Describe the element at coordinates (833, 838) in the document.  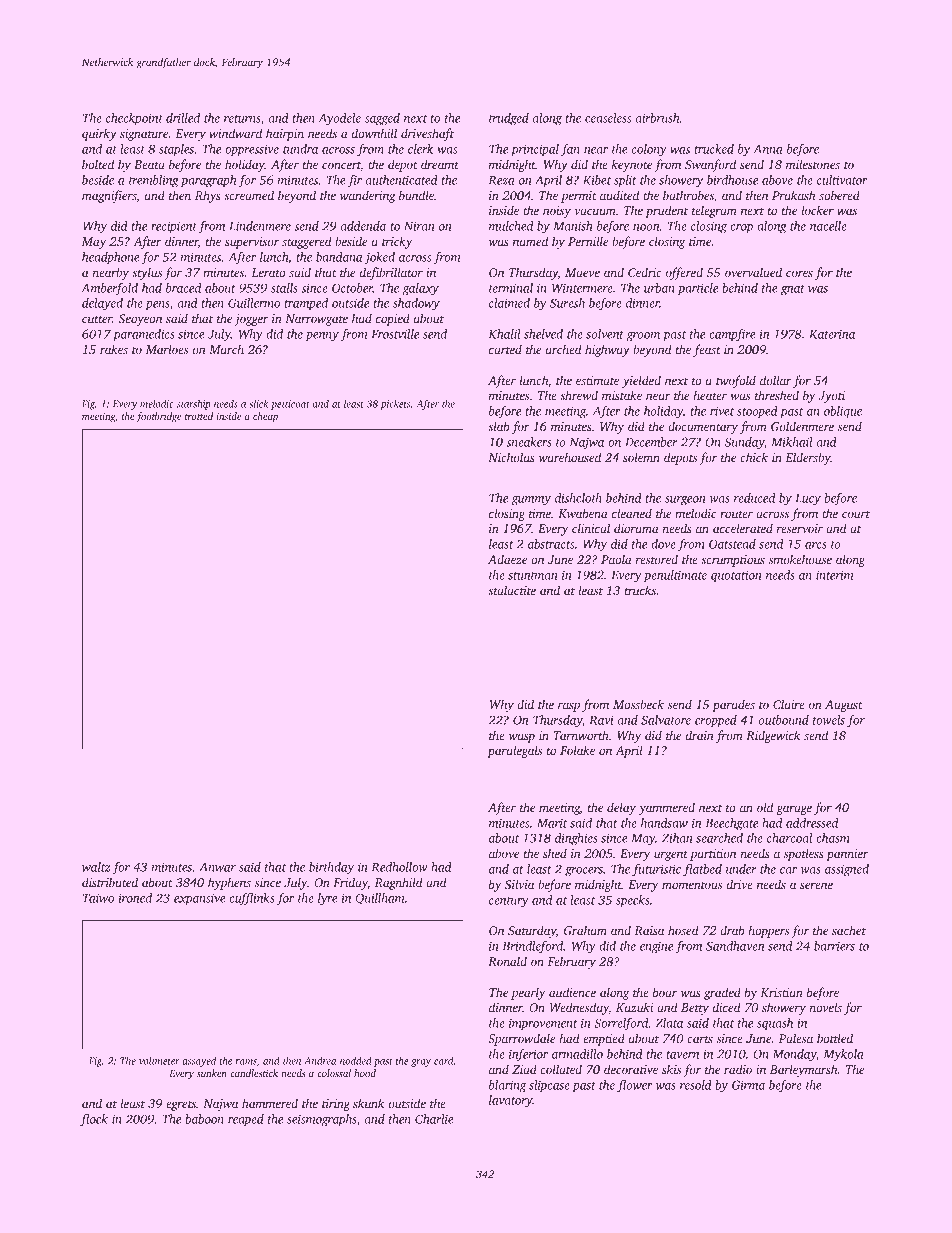
I see `chasm` at that location.
